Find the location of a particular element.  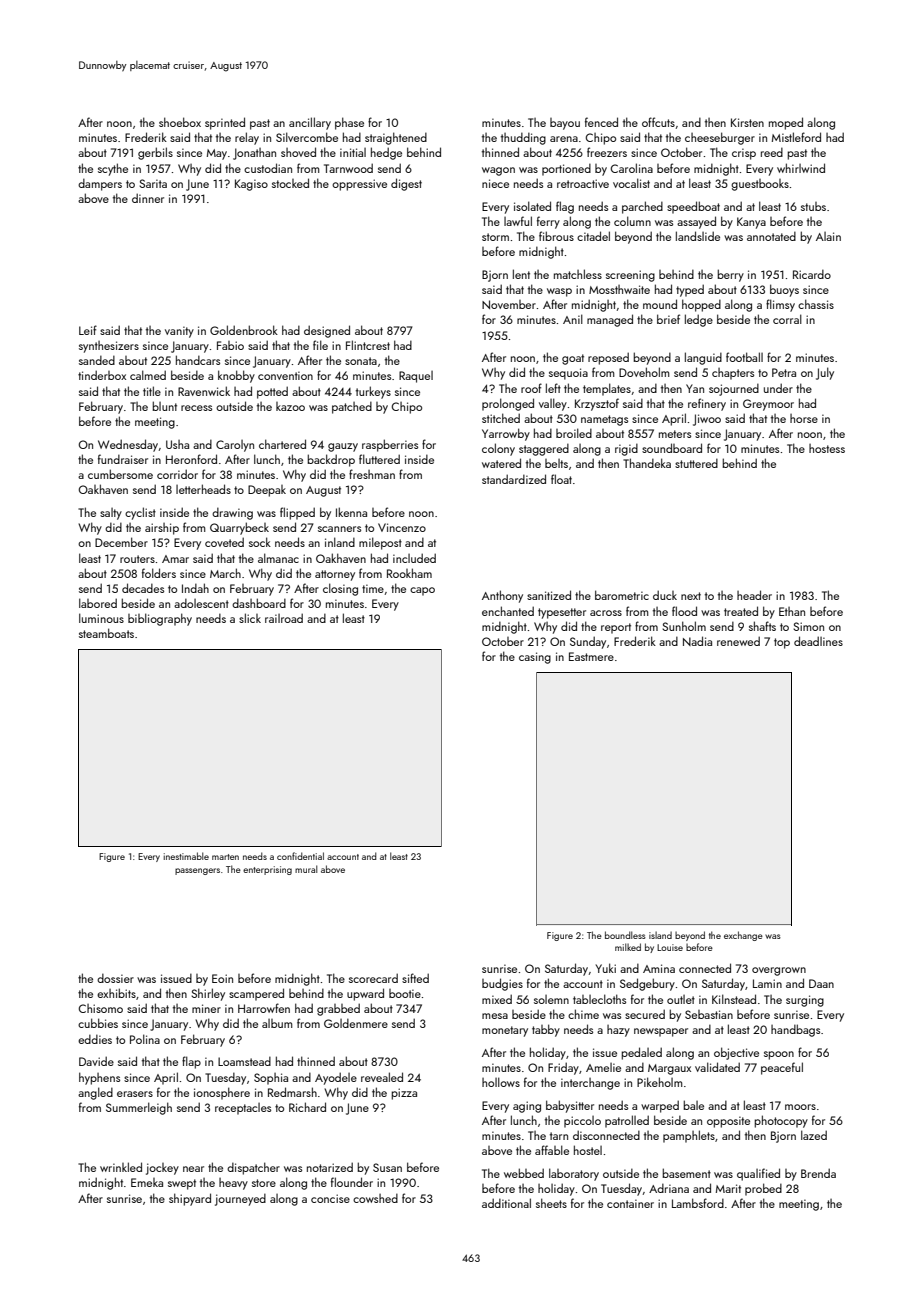

boundless is located at coordinates (625, 935).
